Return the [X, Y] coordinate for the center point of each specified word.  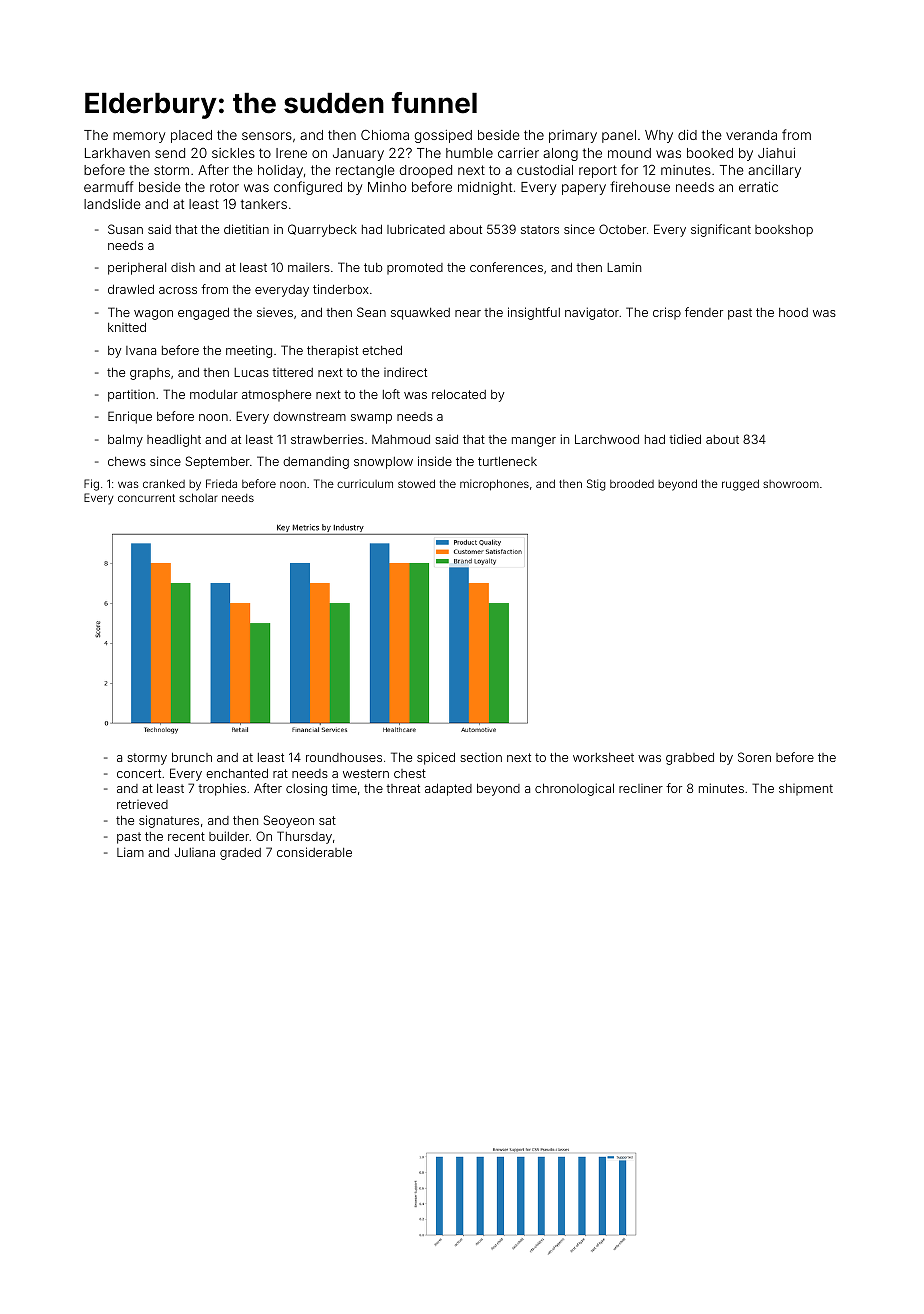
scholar [198, 497]
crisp [667, 313]
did [687, 135]
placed [191, 136]
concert [139, 773]
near [468, 313]
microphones [494, 485]
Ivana [141, 350]
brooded [632, 483]
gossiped [443, 136]
